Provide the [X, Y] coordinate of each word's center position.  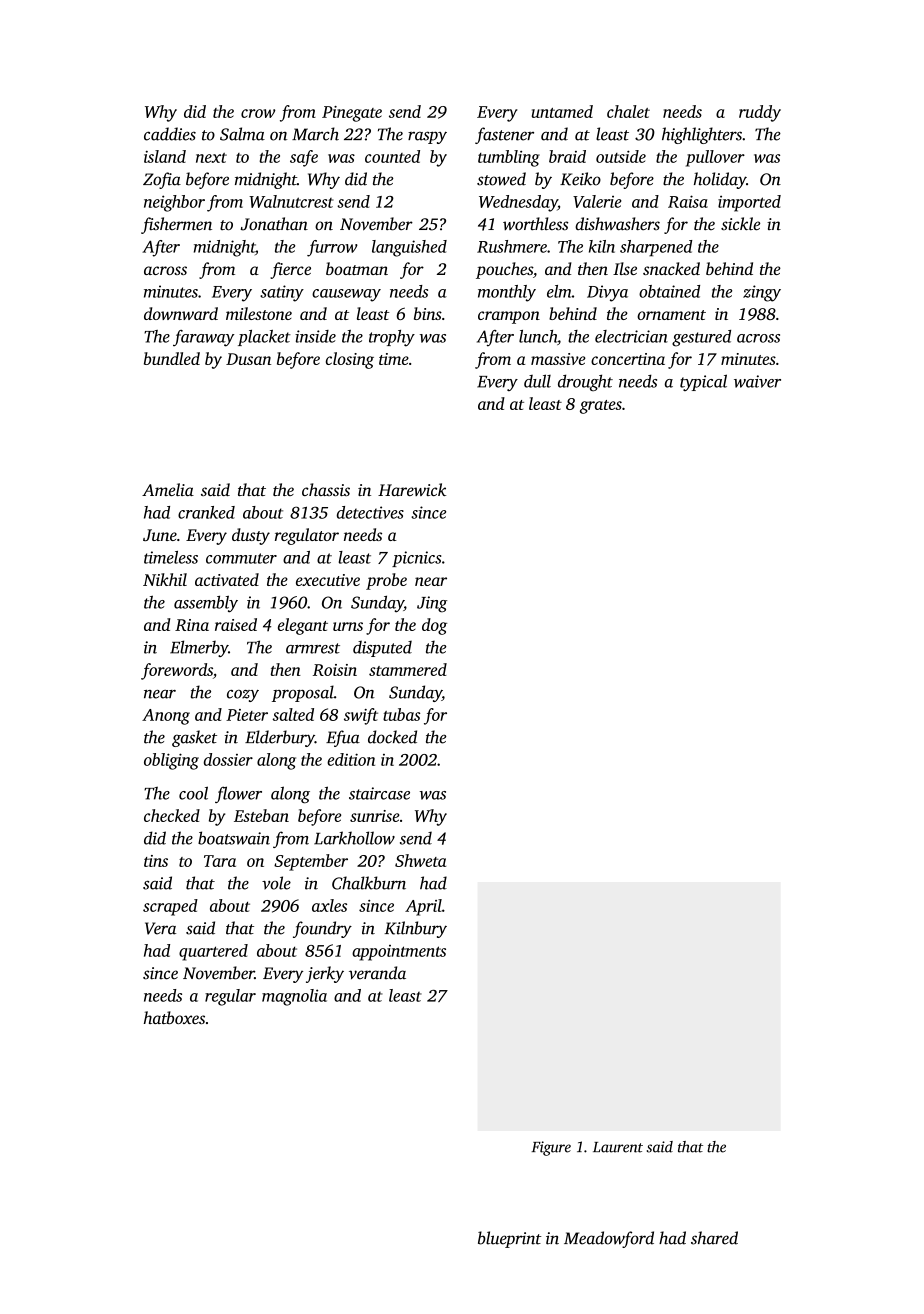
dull [537, 381]
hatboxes [174, 1017]
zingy [762, 293]
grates [601, 407]
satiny [282, 293]
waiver [757, 381]
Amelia [168, 489]
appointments [399, 953]
